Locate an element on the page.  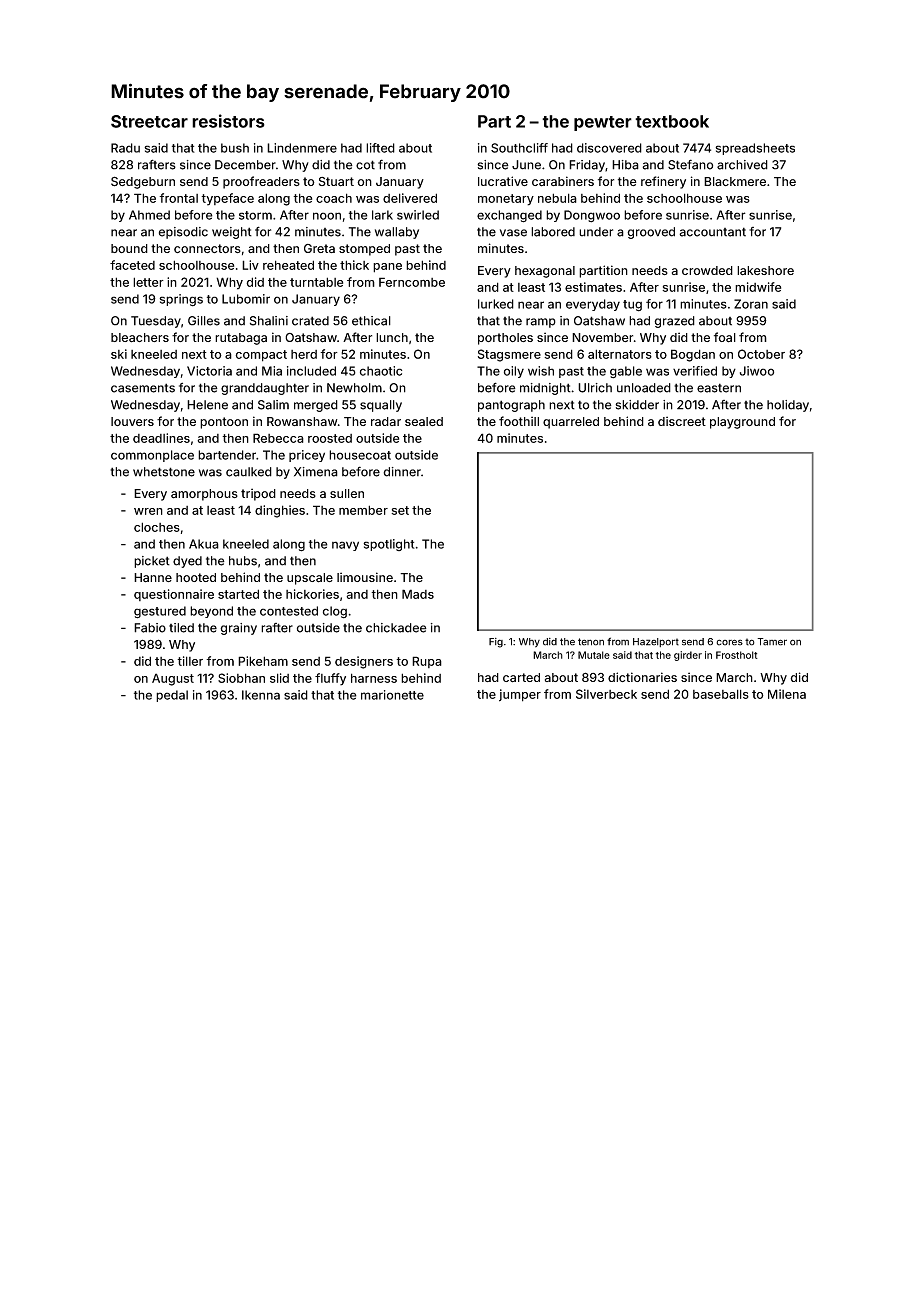
pontoon is located at coordinates (224, 423).
